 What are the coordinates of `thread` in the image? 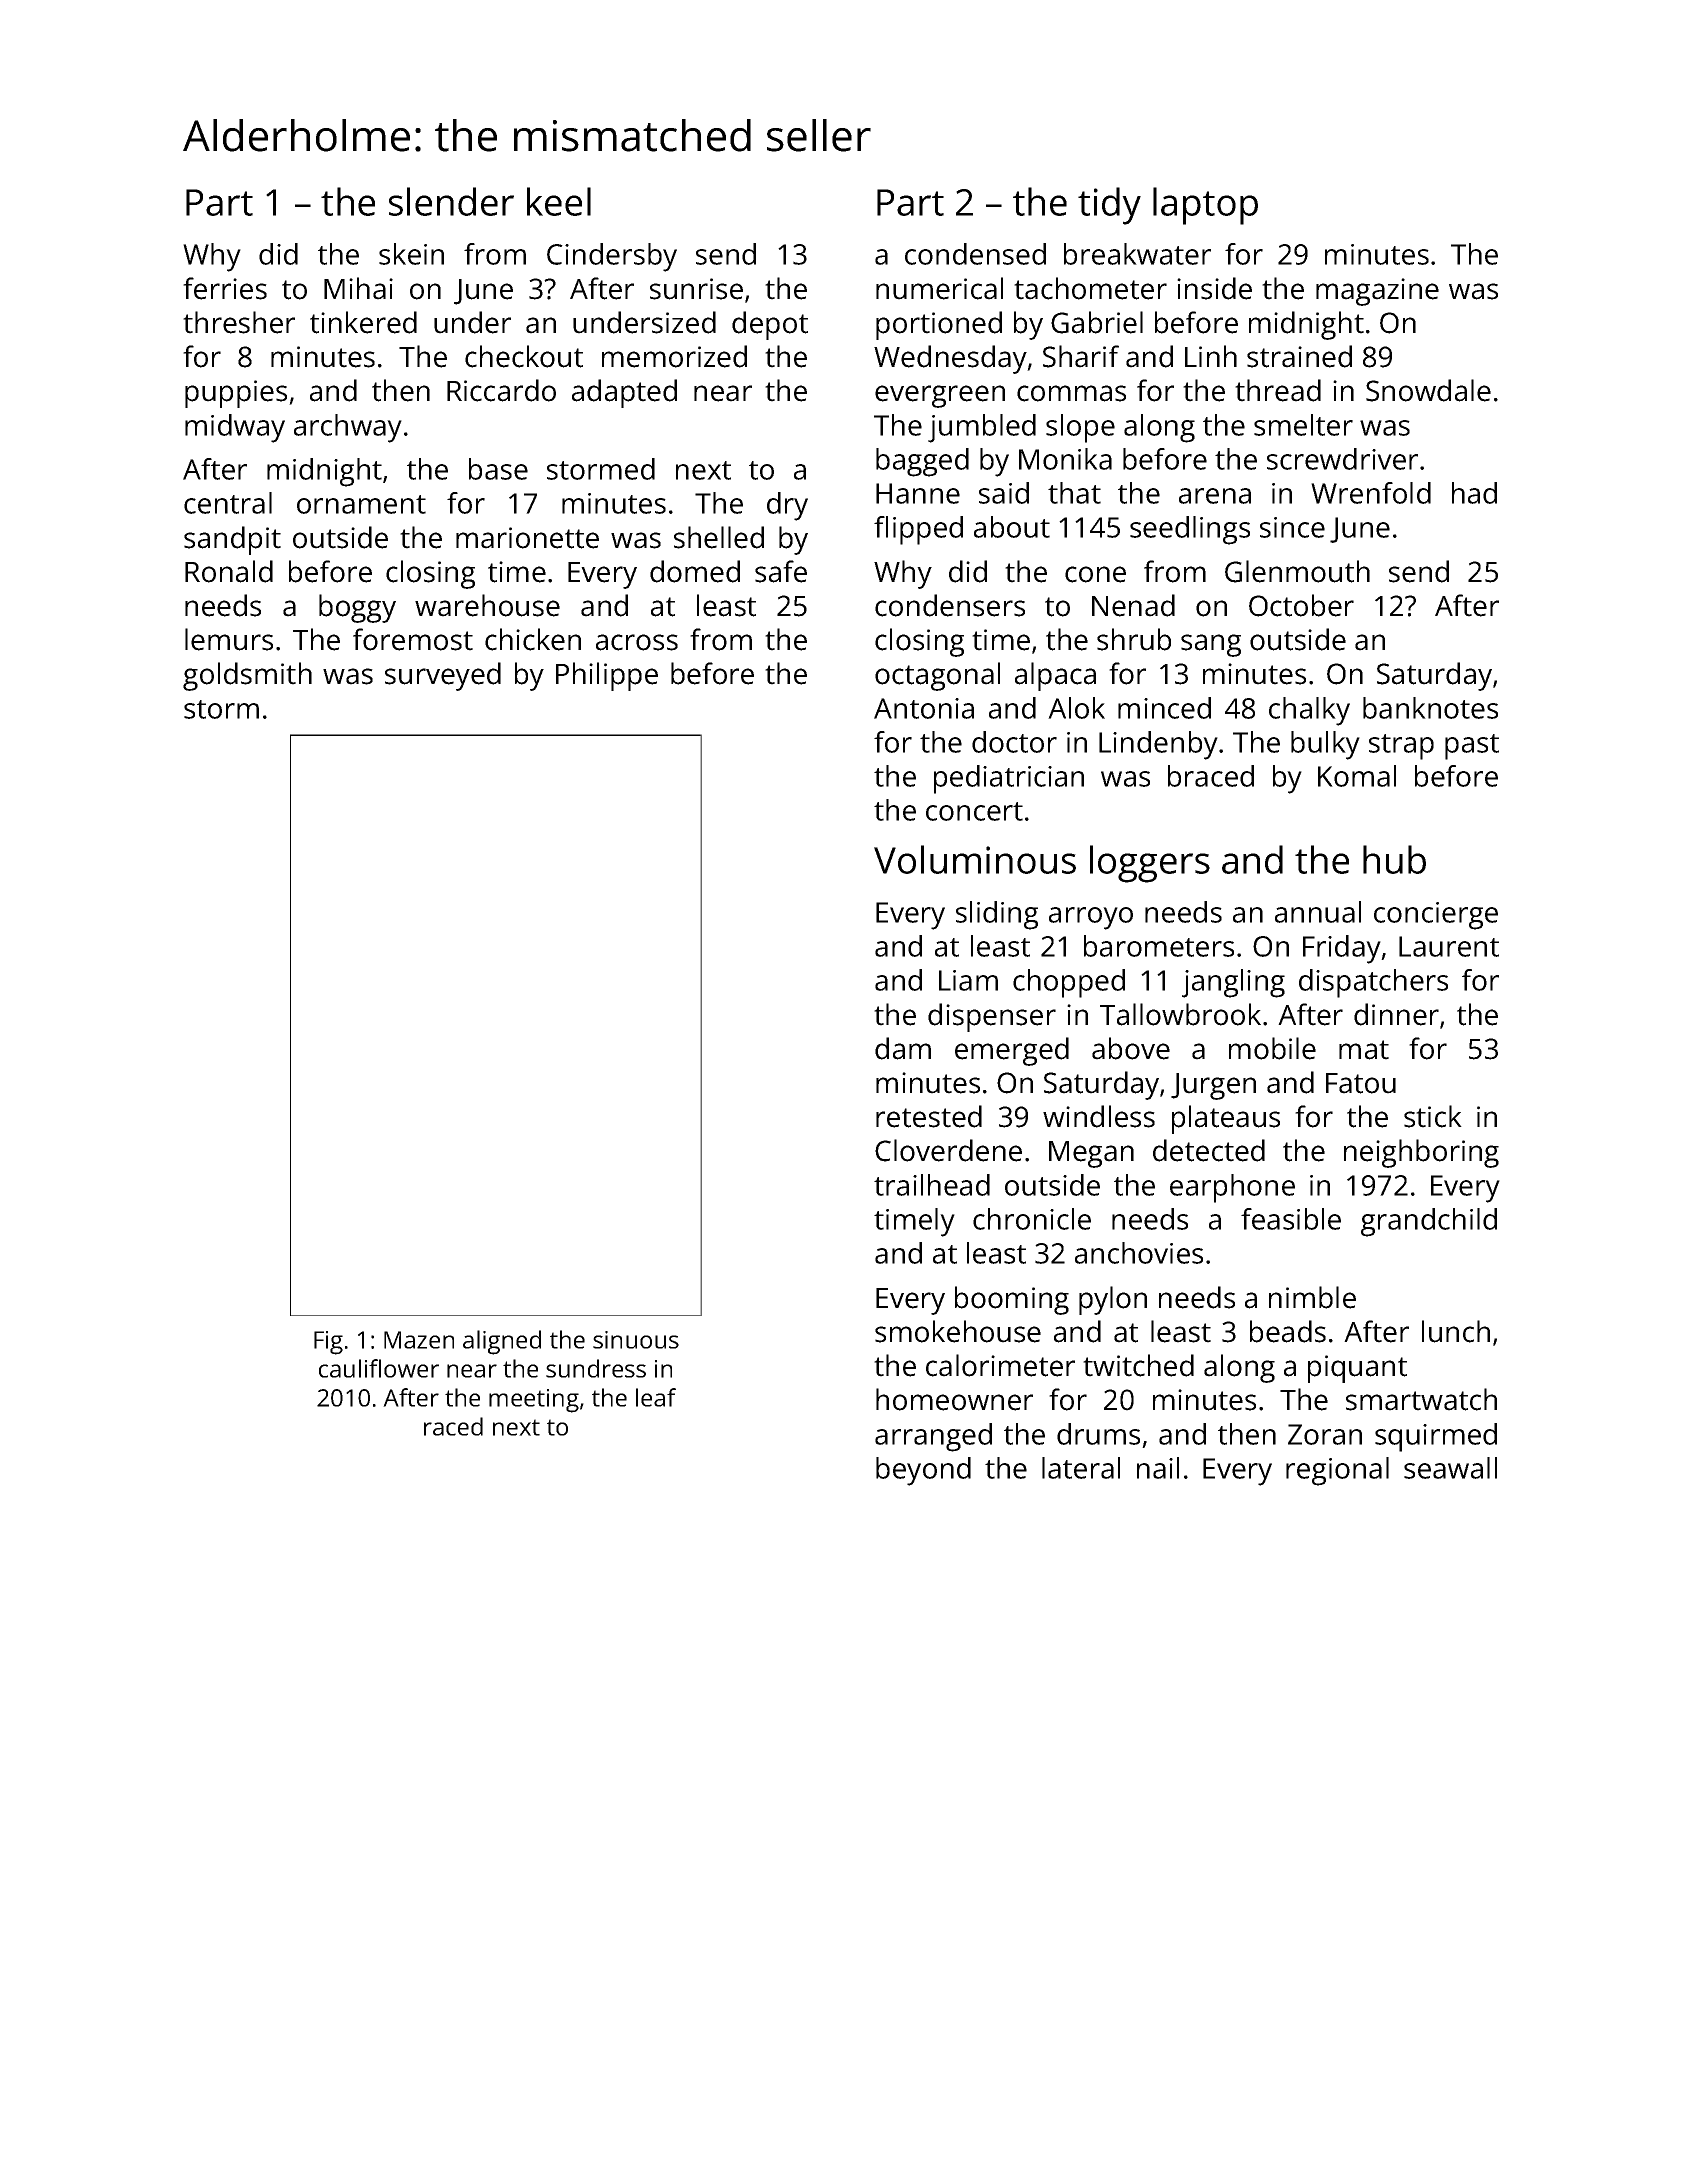 It's located at (1278, 390).
